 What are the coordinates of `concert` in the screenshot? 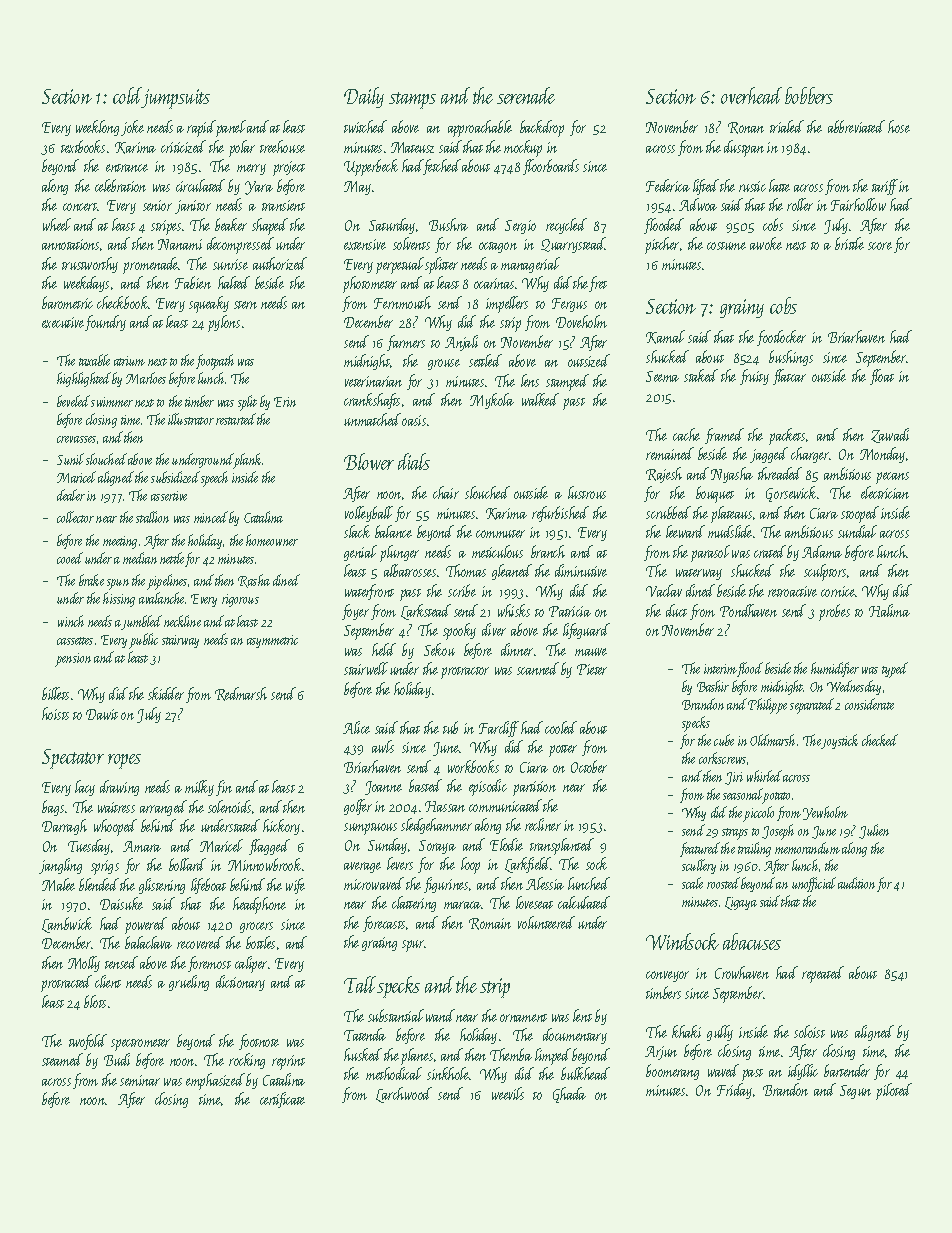 It's located at (80, 207).
